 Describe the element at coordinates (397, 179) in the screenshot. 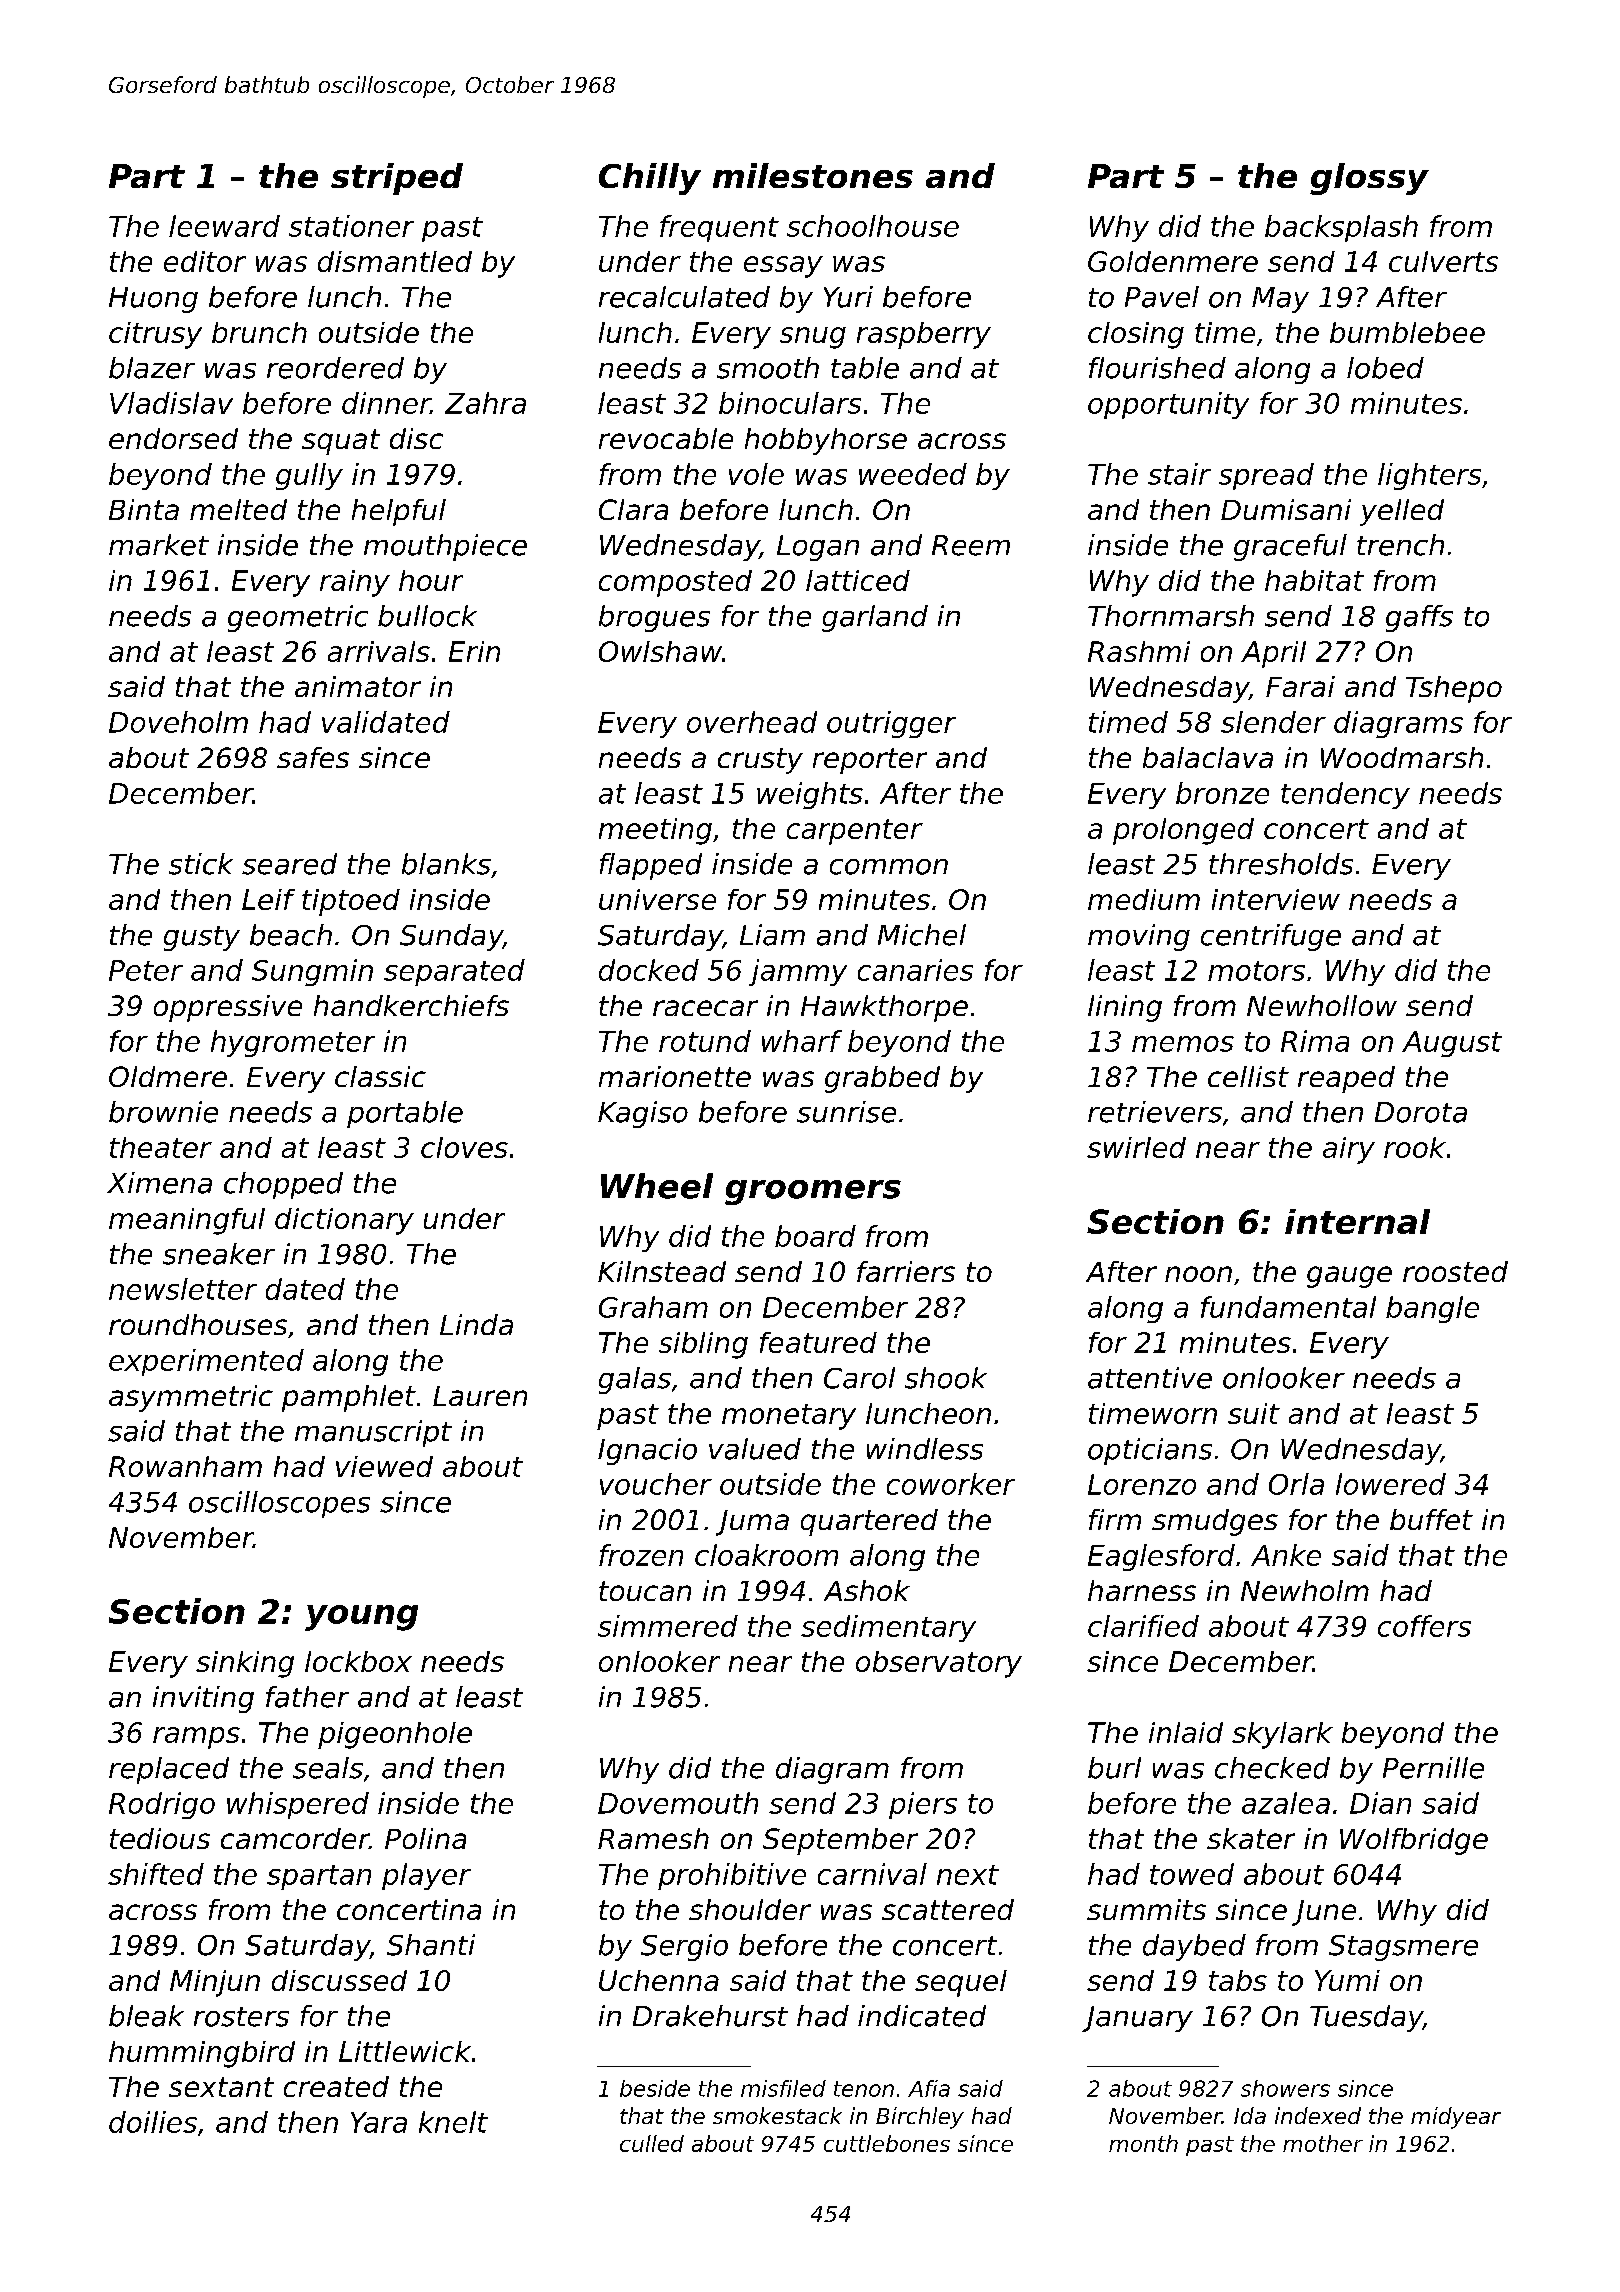

I see `striped` at that location.
